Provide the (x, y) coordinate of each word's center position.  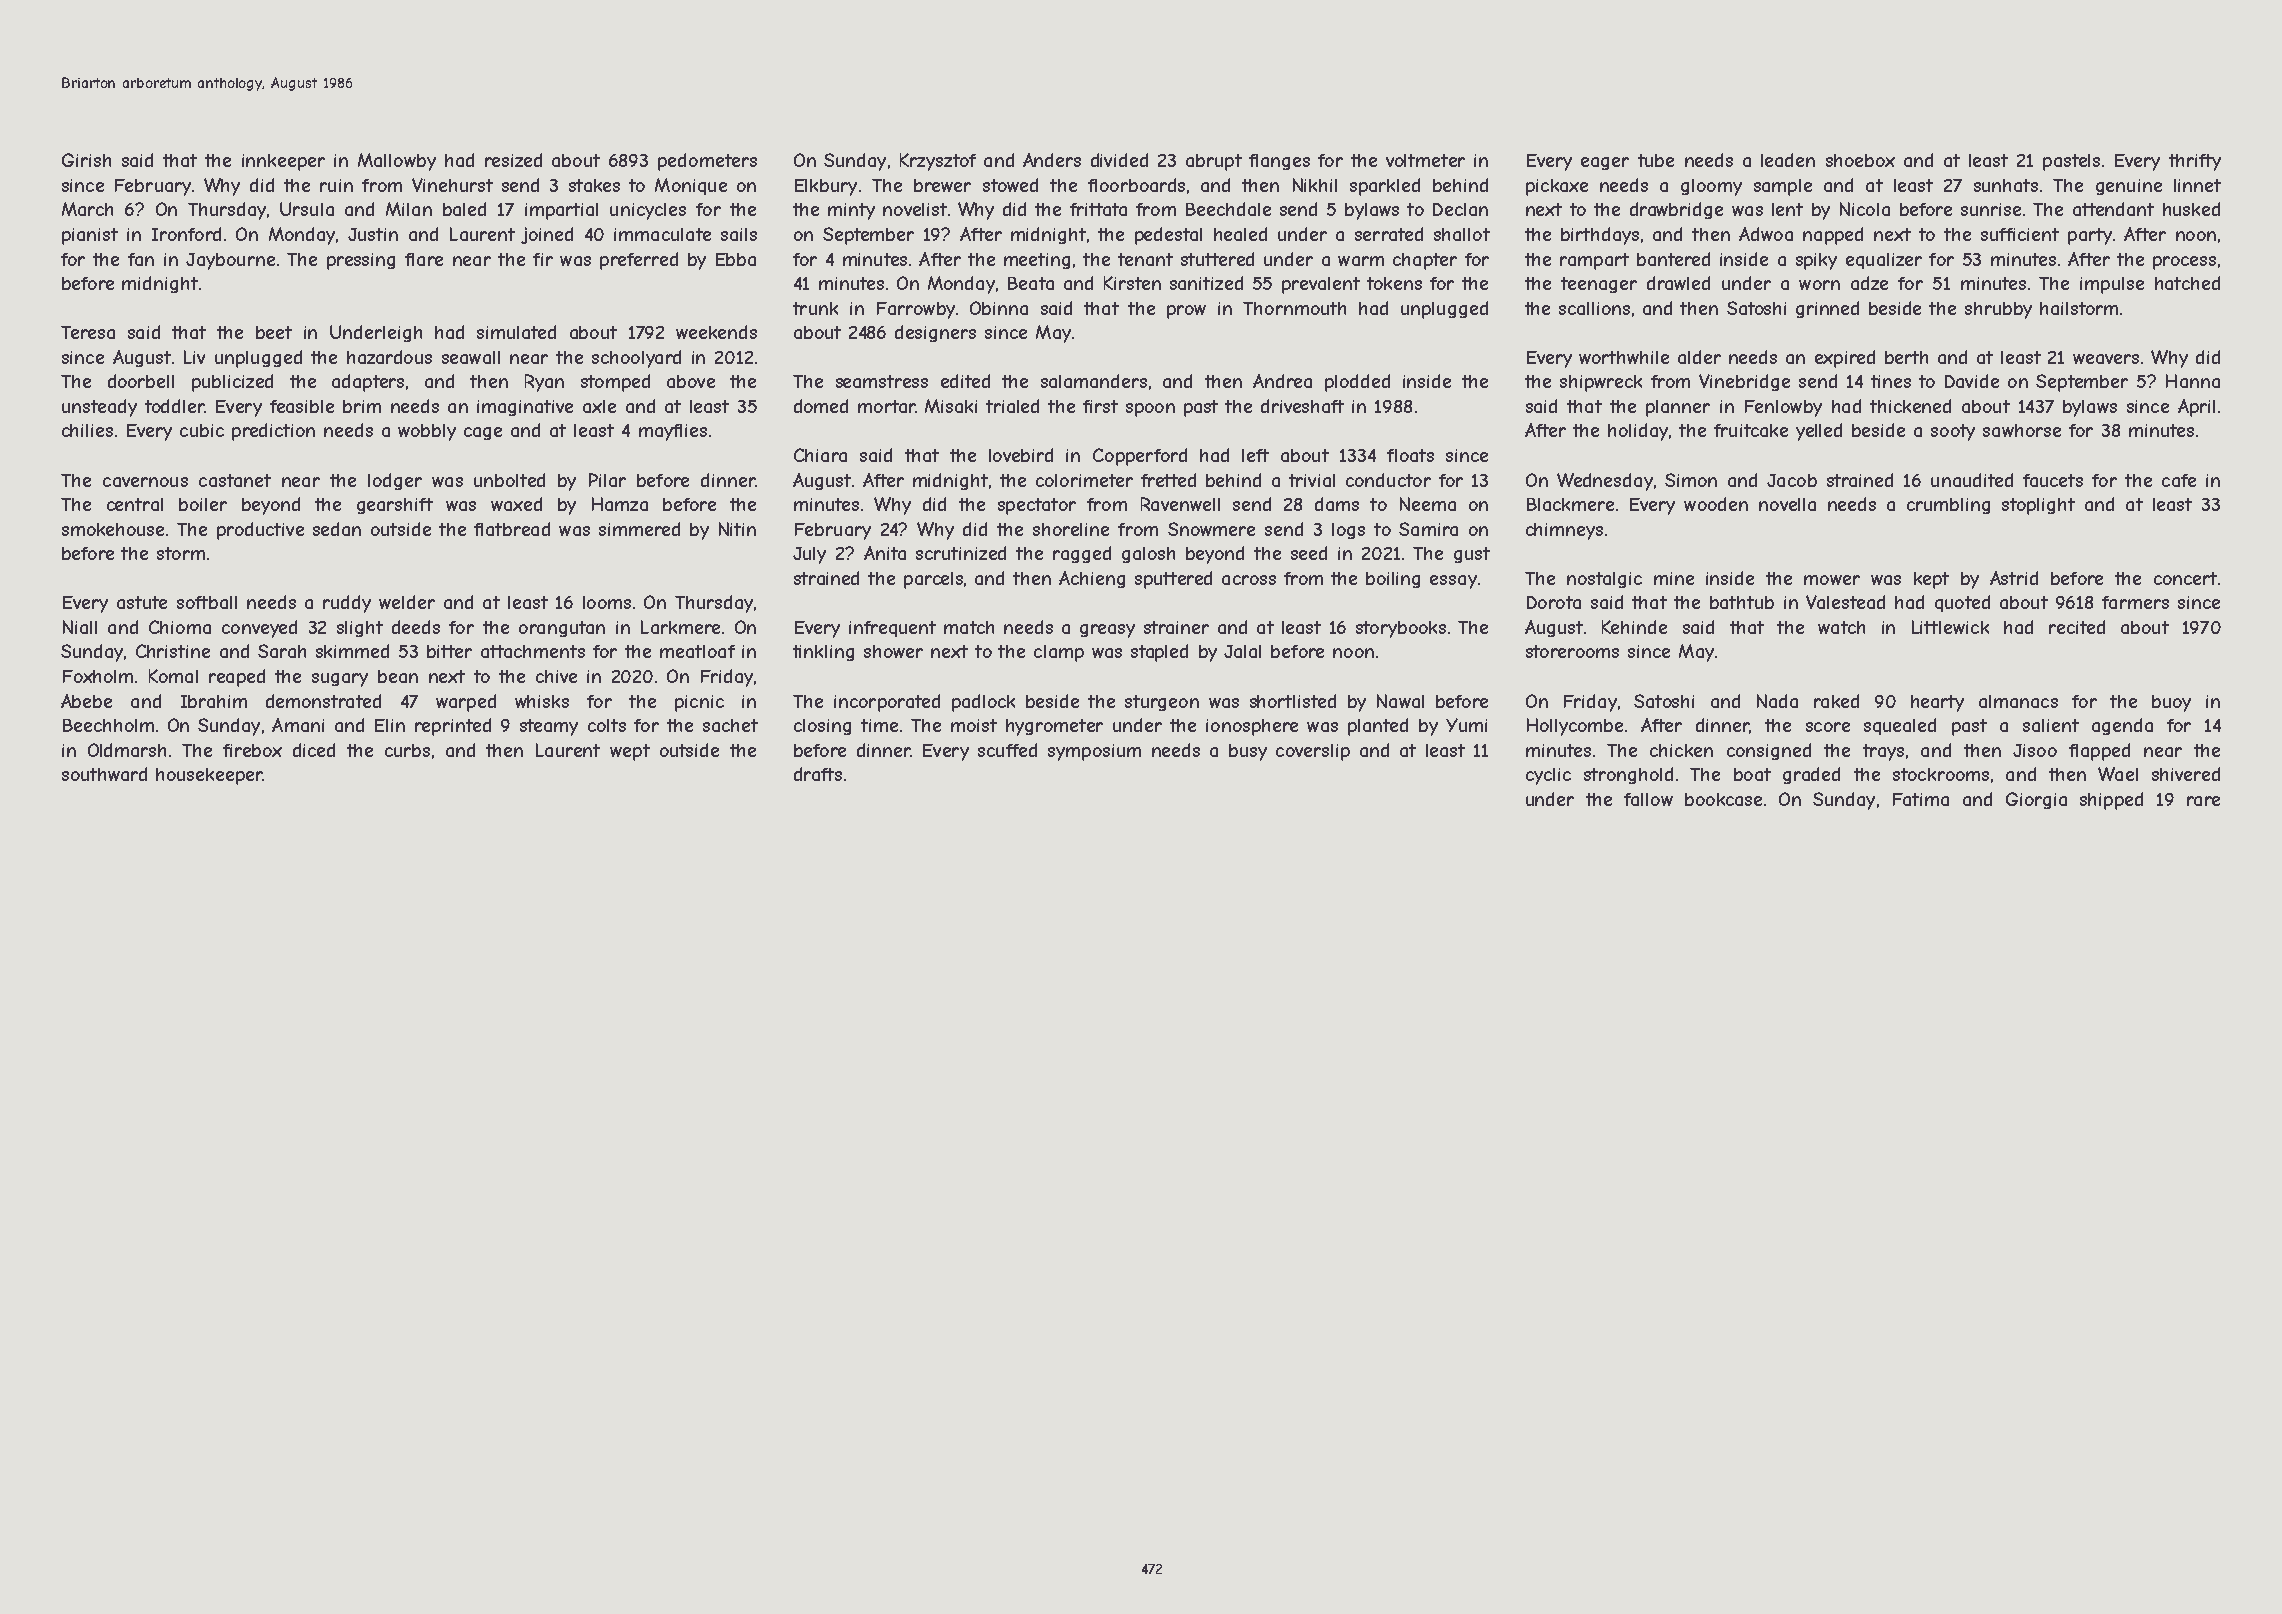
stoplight (2038, 506)
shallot (1462, 234)
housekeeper (209, 776)
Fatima (1921, 799)
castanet (235, 480)
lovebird (1021, 455)
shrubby (1998, 310)
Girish (86, 160)
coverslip (1313, 752)
